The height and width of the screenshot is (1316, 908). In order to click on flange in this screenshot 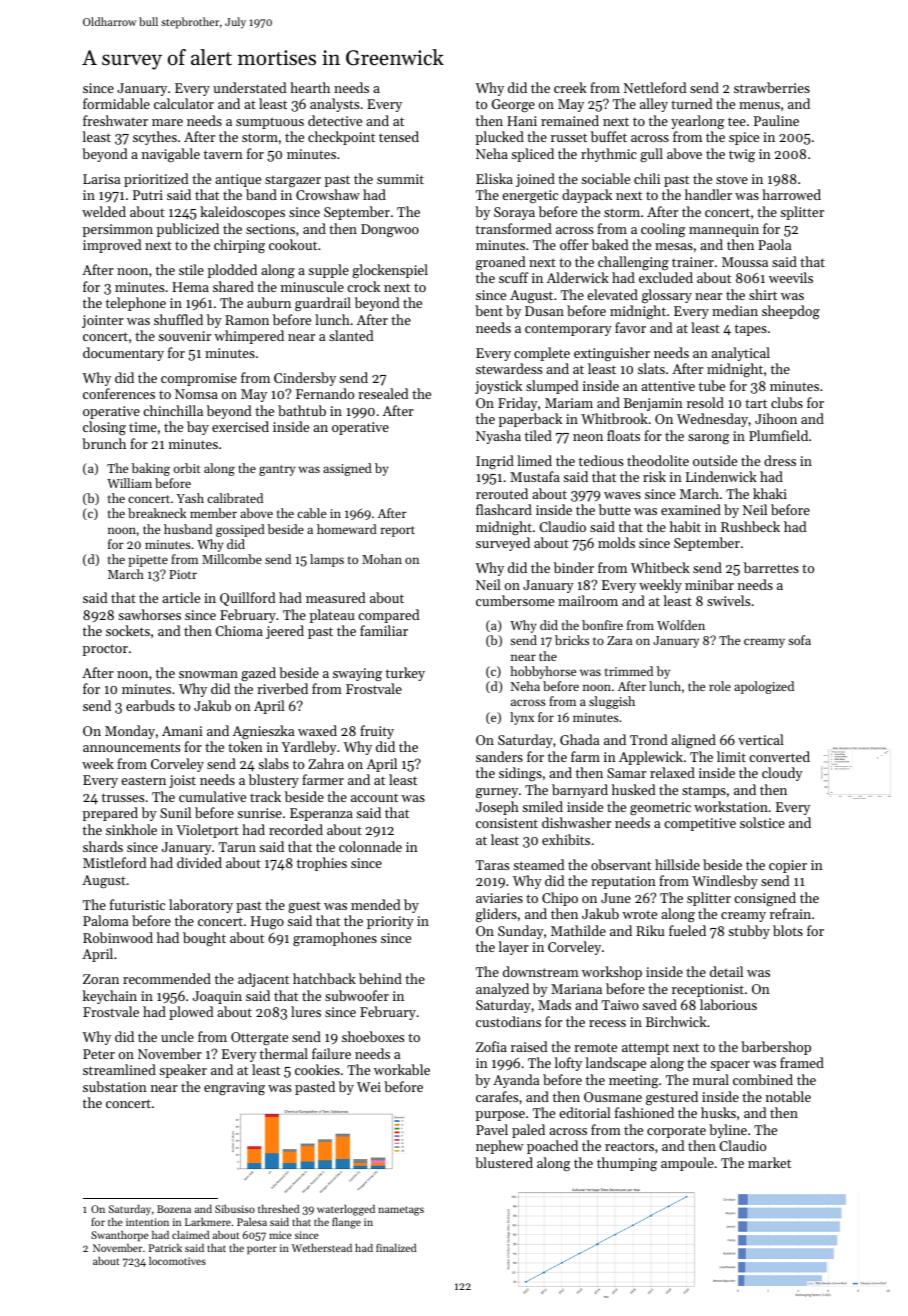, I will do `click(346, 1223)`.
